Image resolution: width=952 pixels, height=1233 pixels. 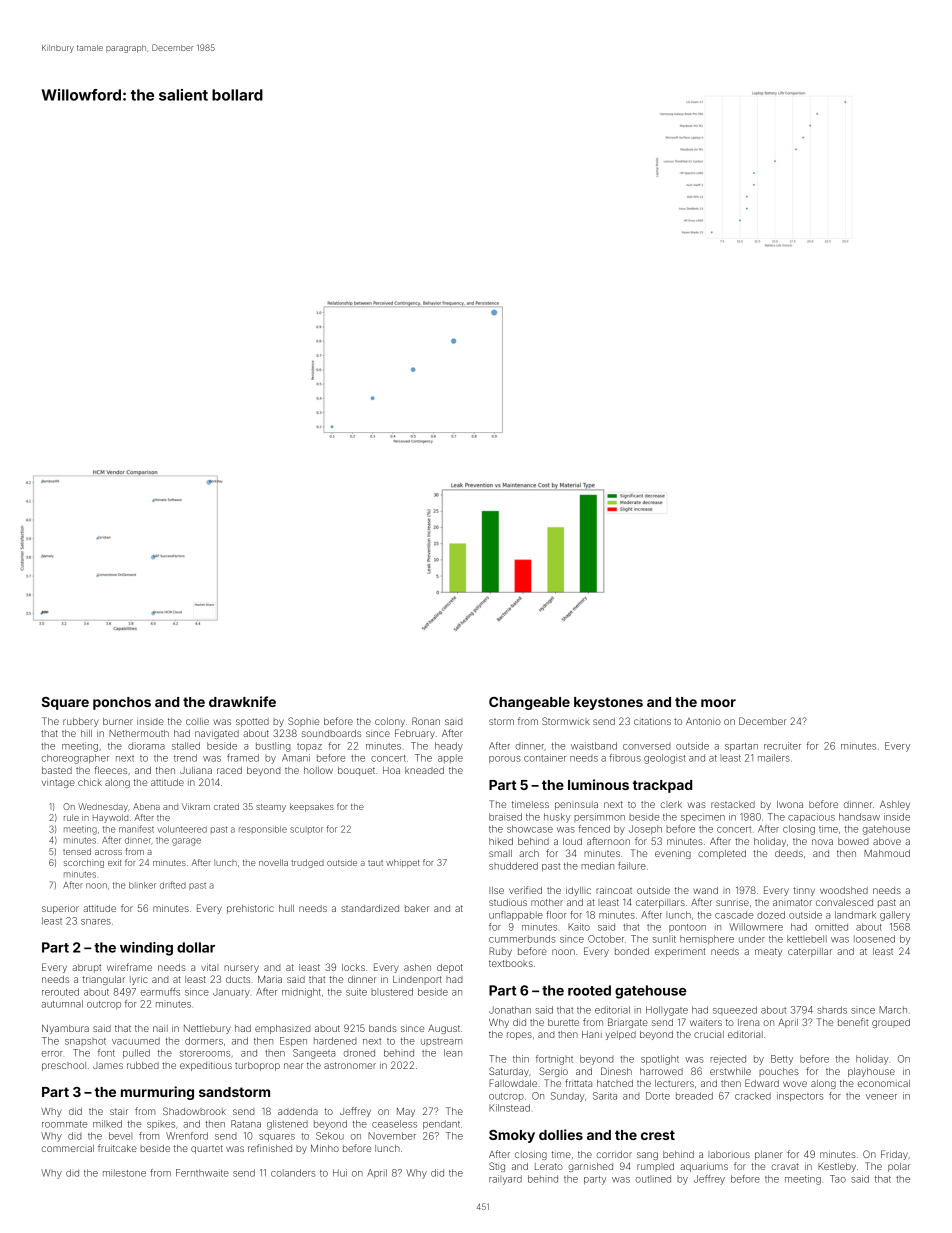 What do you see at coordinates (576, 805) in the page?
I see `peninsula` at bounding box center [576, 805].
